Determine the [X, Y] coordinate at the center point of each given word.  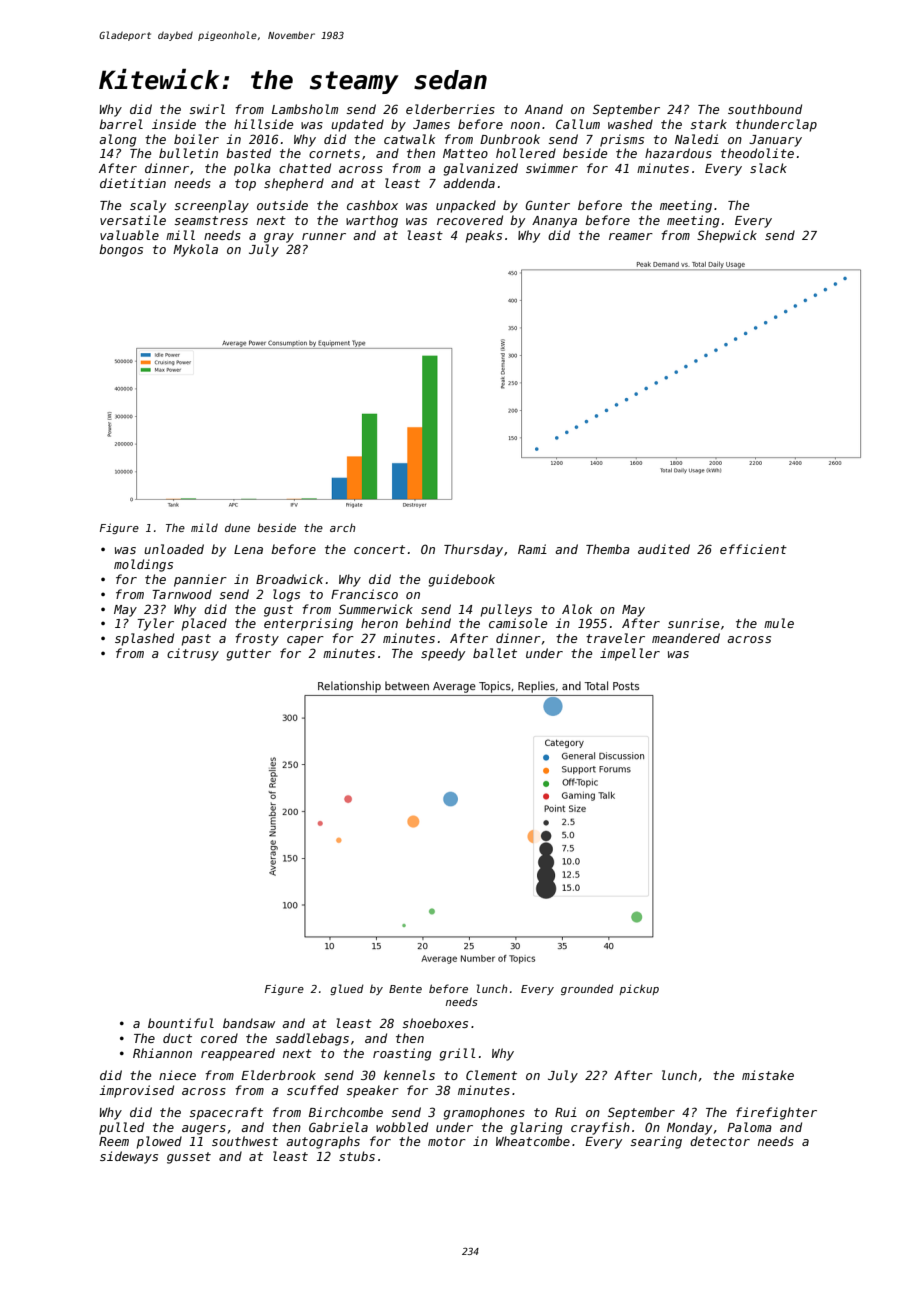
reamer [631, 236]
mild [204, 527]
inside [174, 124]
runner [324, 236]
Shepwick [727, 236]
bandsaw [249, 1023]
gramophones [484, 1113]
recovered [470, 220]
